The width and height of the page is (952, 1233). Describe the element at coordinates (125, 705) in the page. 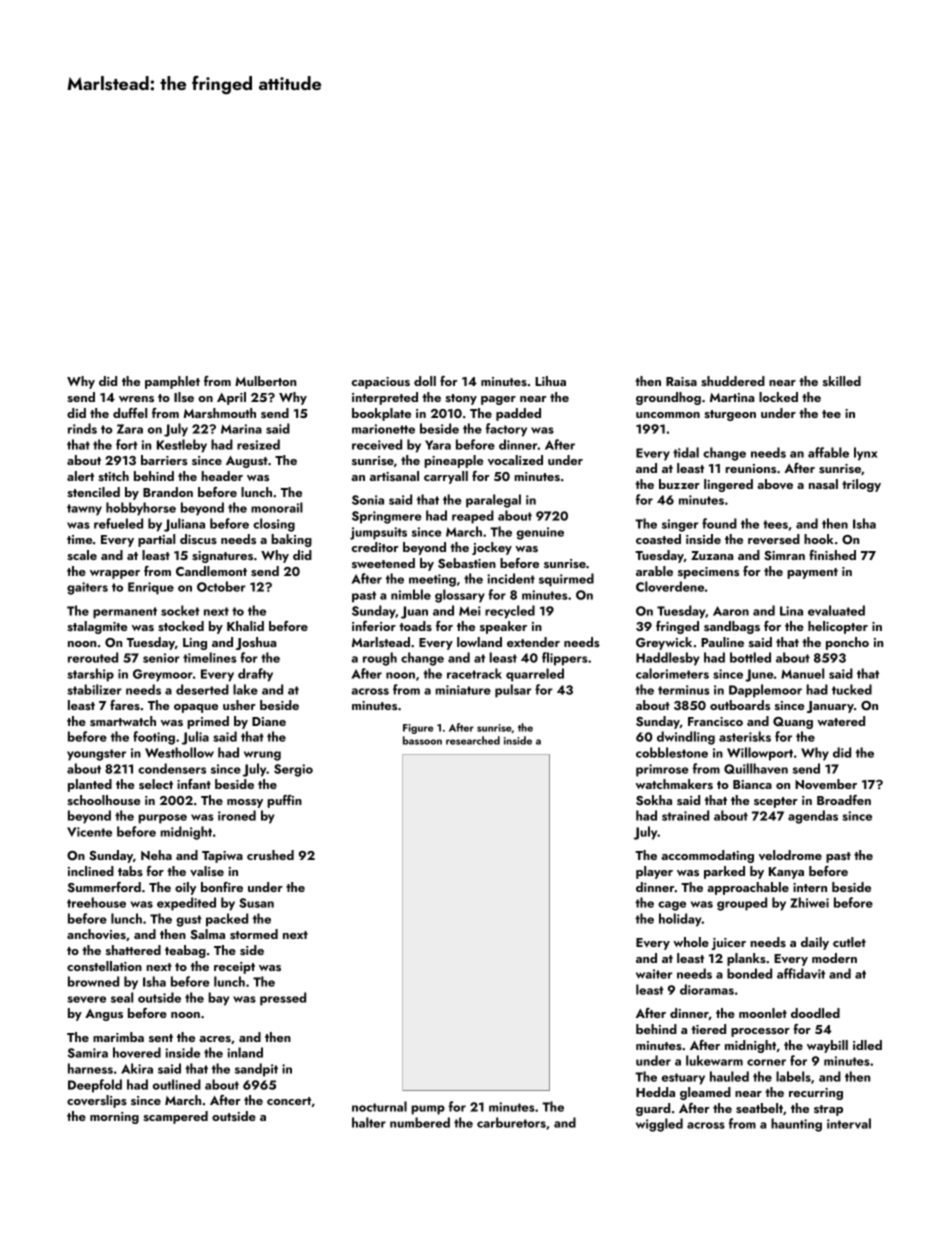

I see `fares` at that location.
